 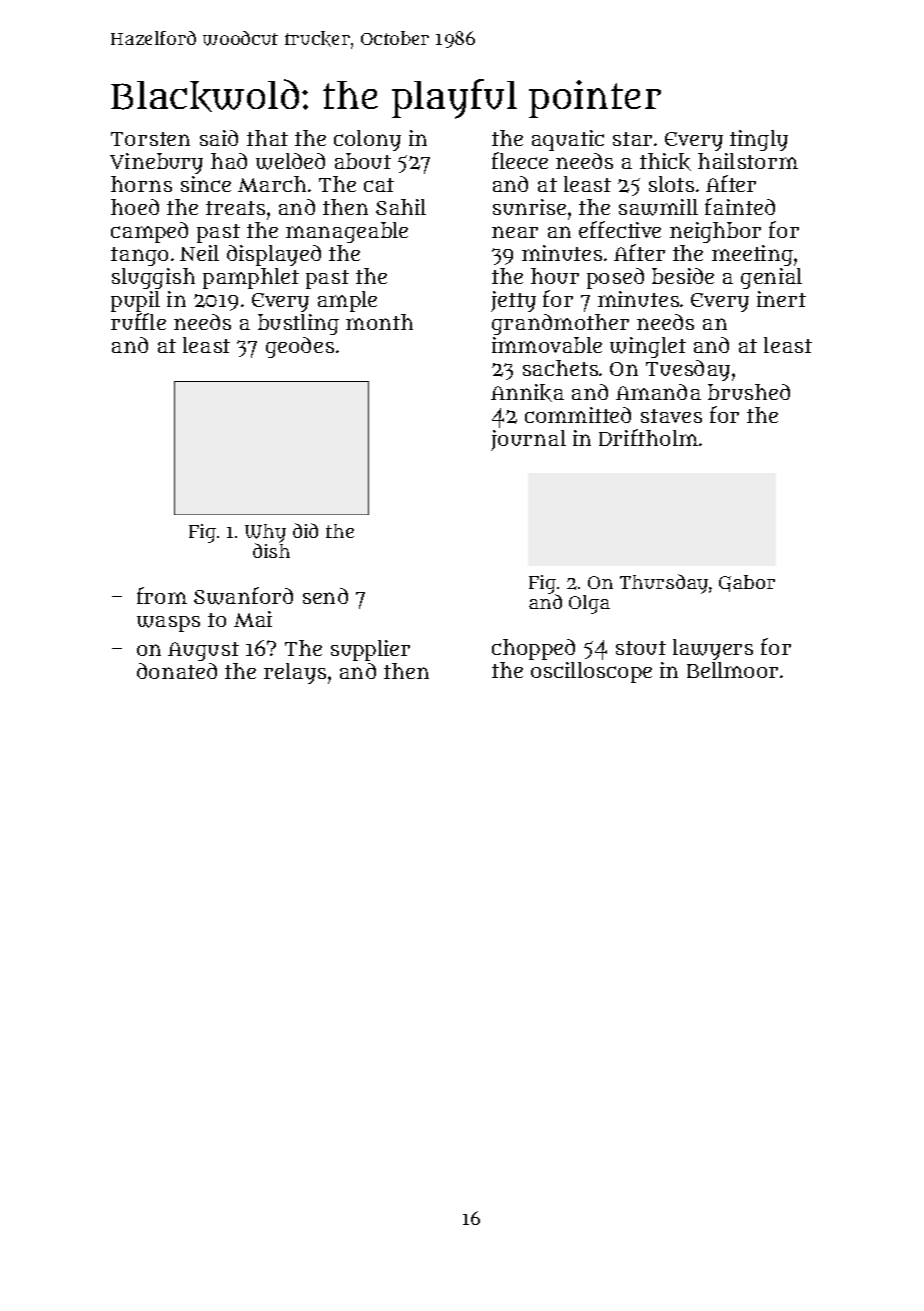 I want to click on donated, so click(x=177, y=671).
